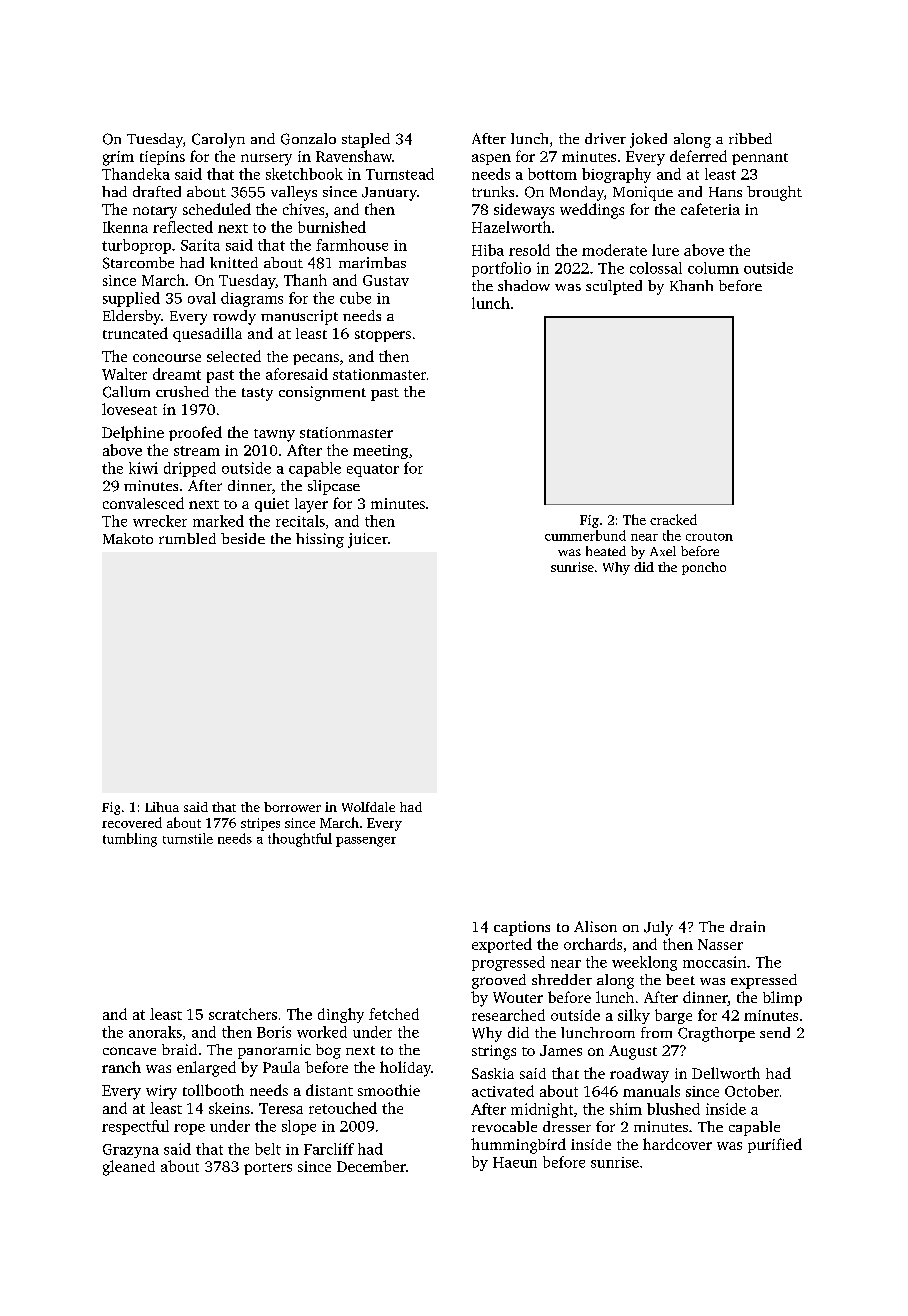 The image size is (908, 1316). What do you see at coordinates (704, 568) in the screenshot?
I see `poncho` at bounding box center [704, 568].
